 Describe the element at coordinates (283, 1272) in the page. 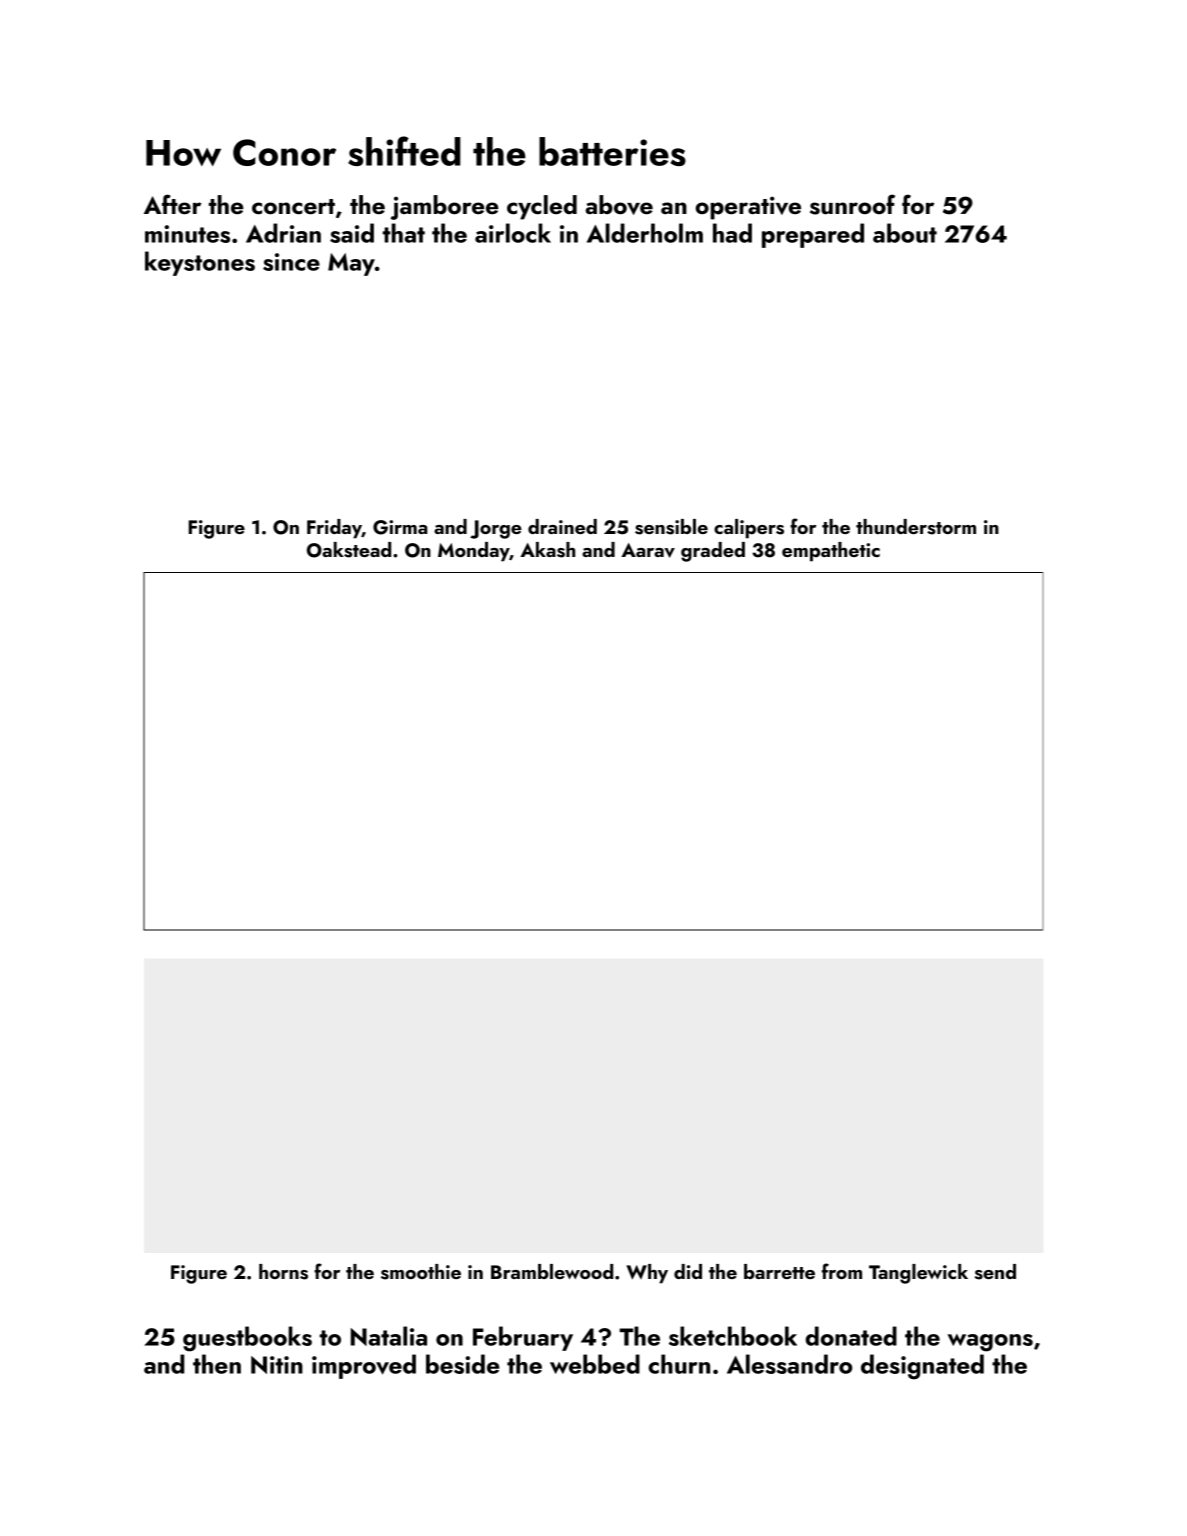

I see `horns` at that location.
